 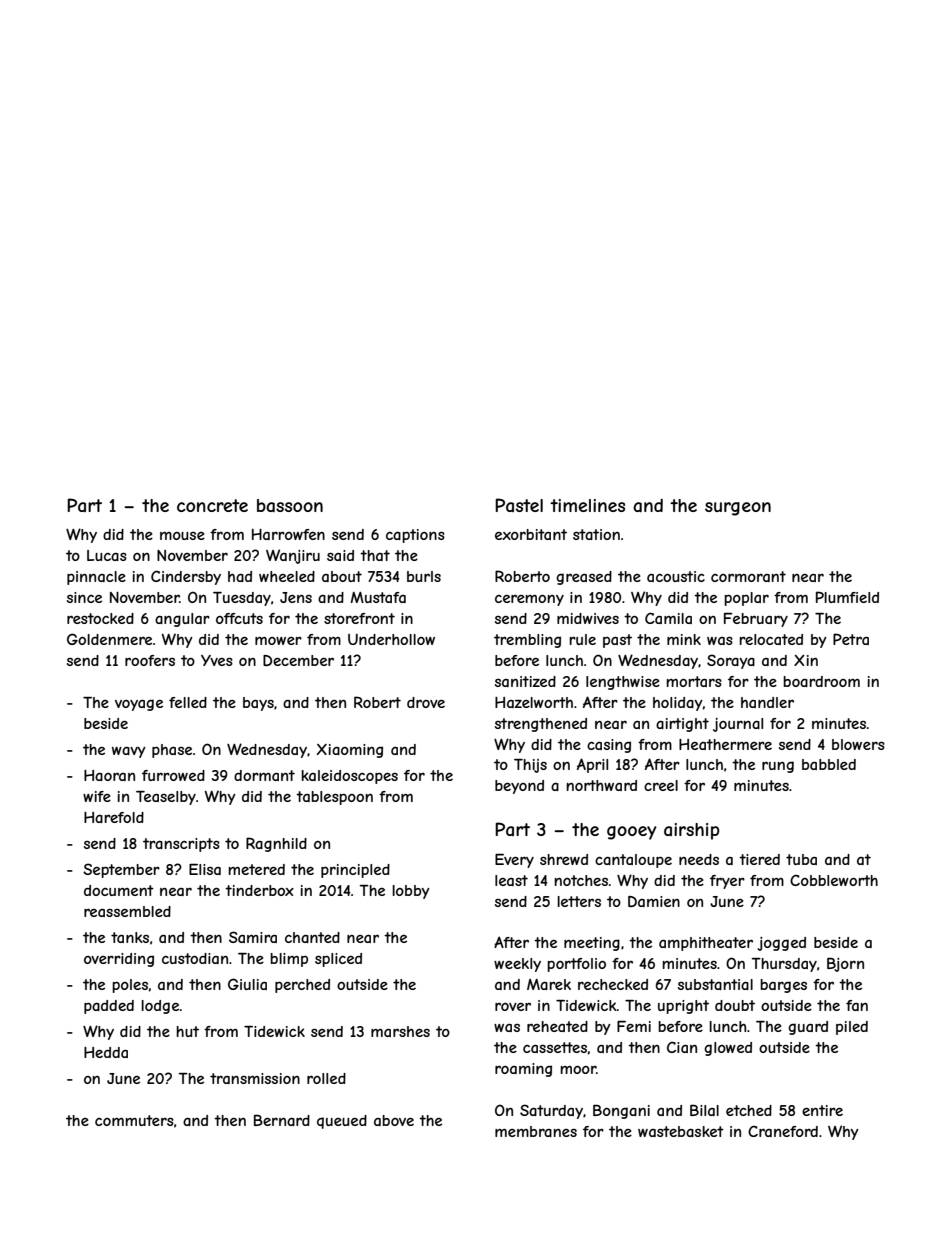 I want to click on Craneford, so click(x=783, y=1131).
